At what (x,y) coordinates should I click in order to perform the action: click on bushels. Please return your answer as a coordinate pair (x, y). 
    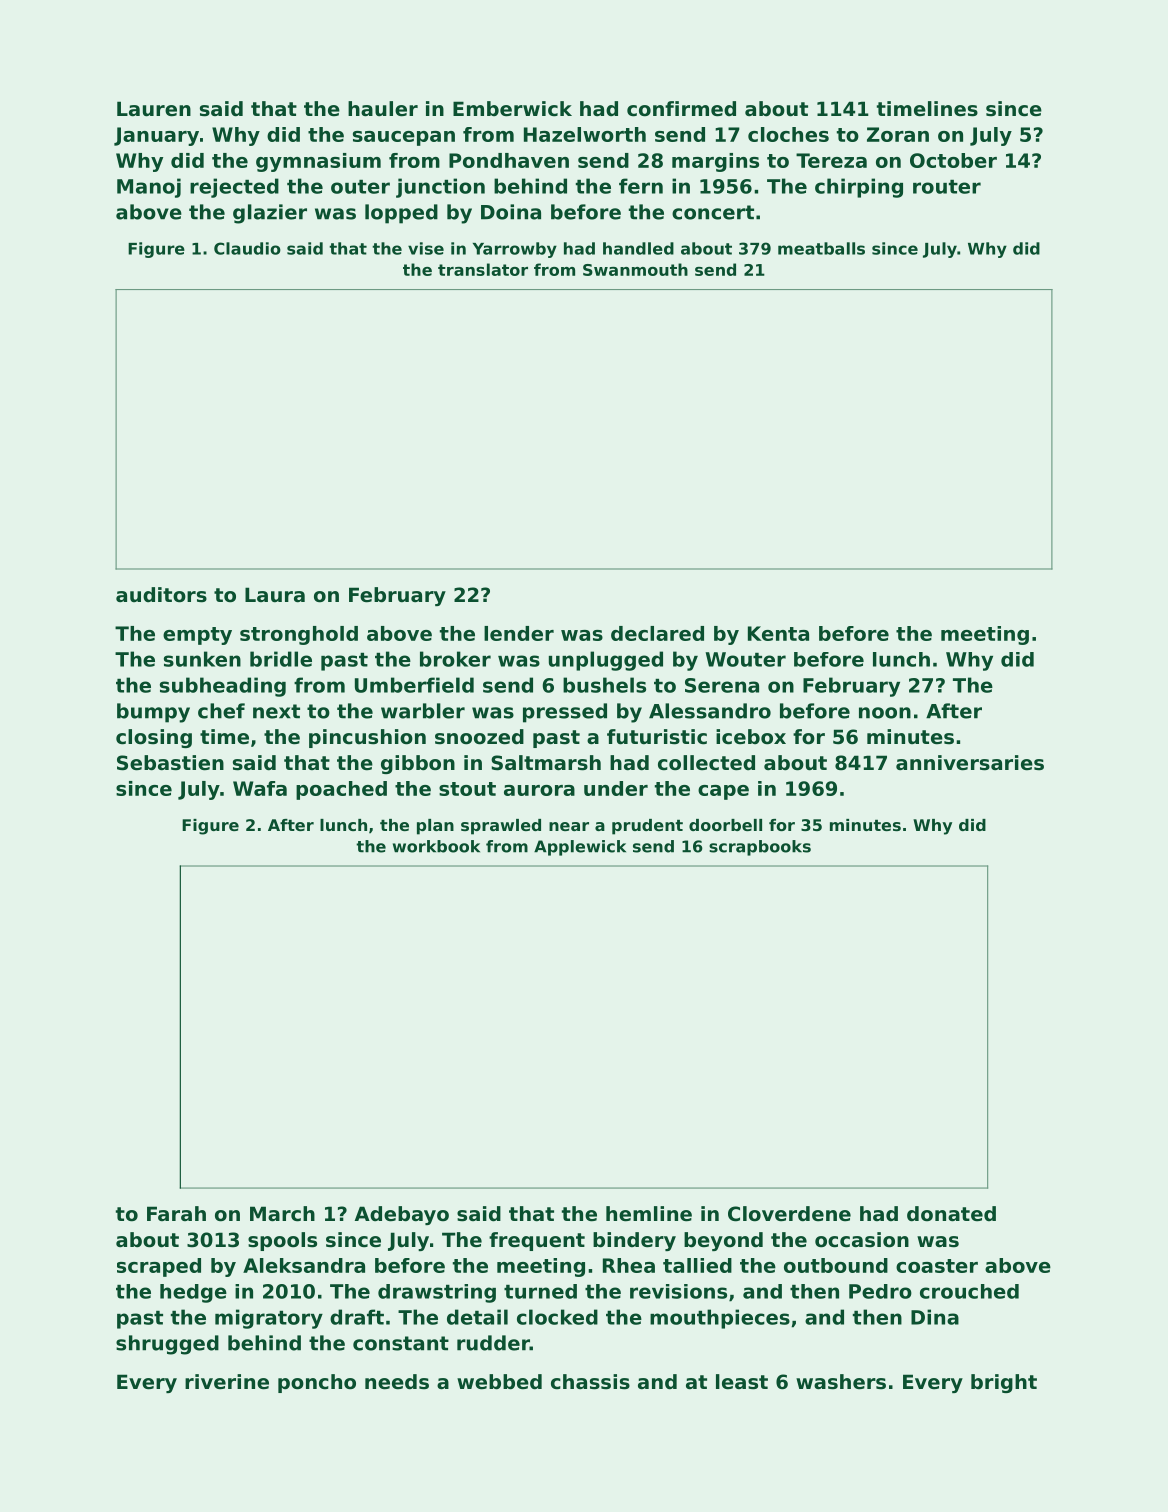
    Looking at the image, I should click on (604, 685).
